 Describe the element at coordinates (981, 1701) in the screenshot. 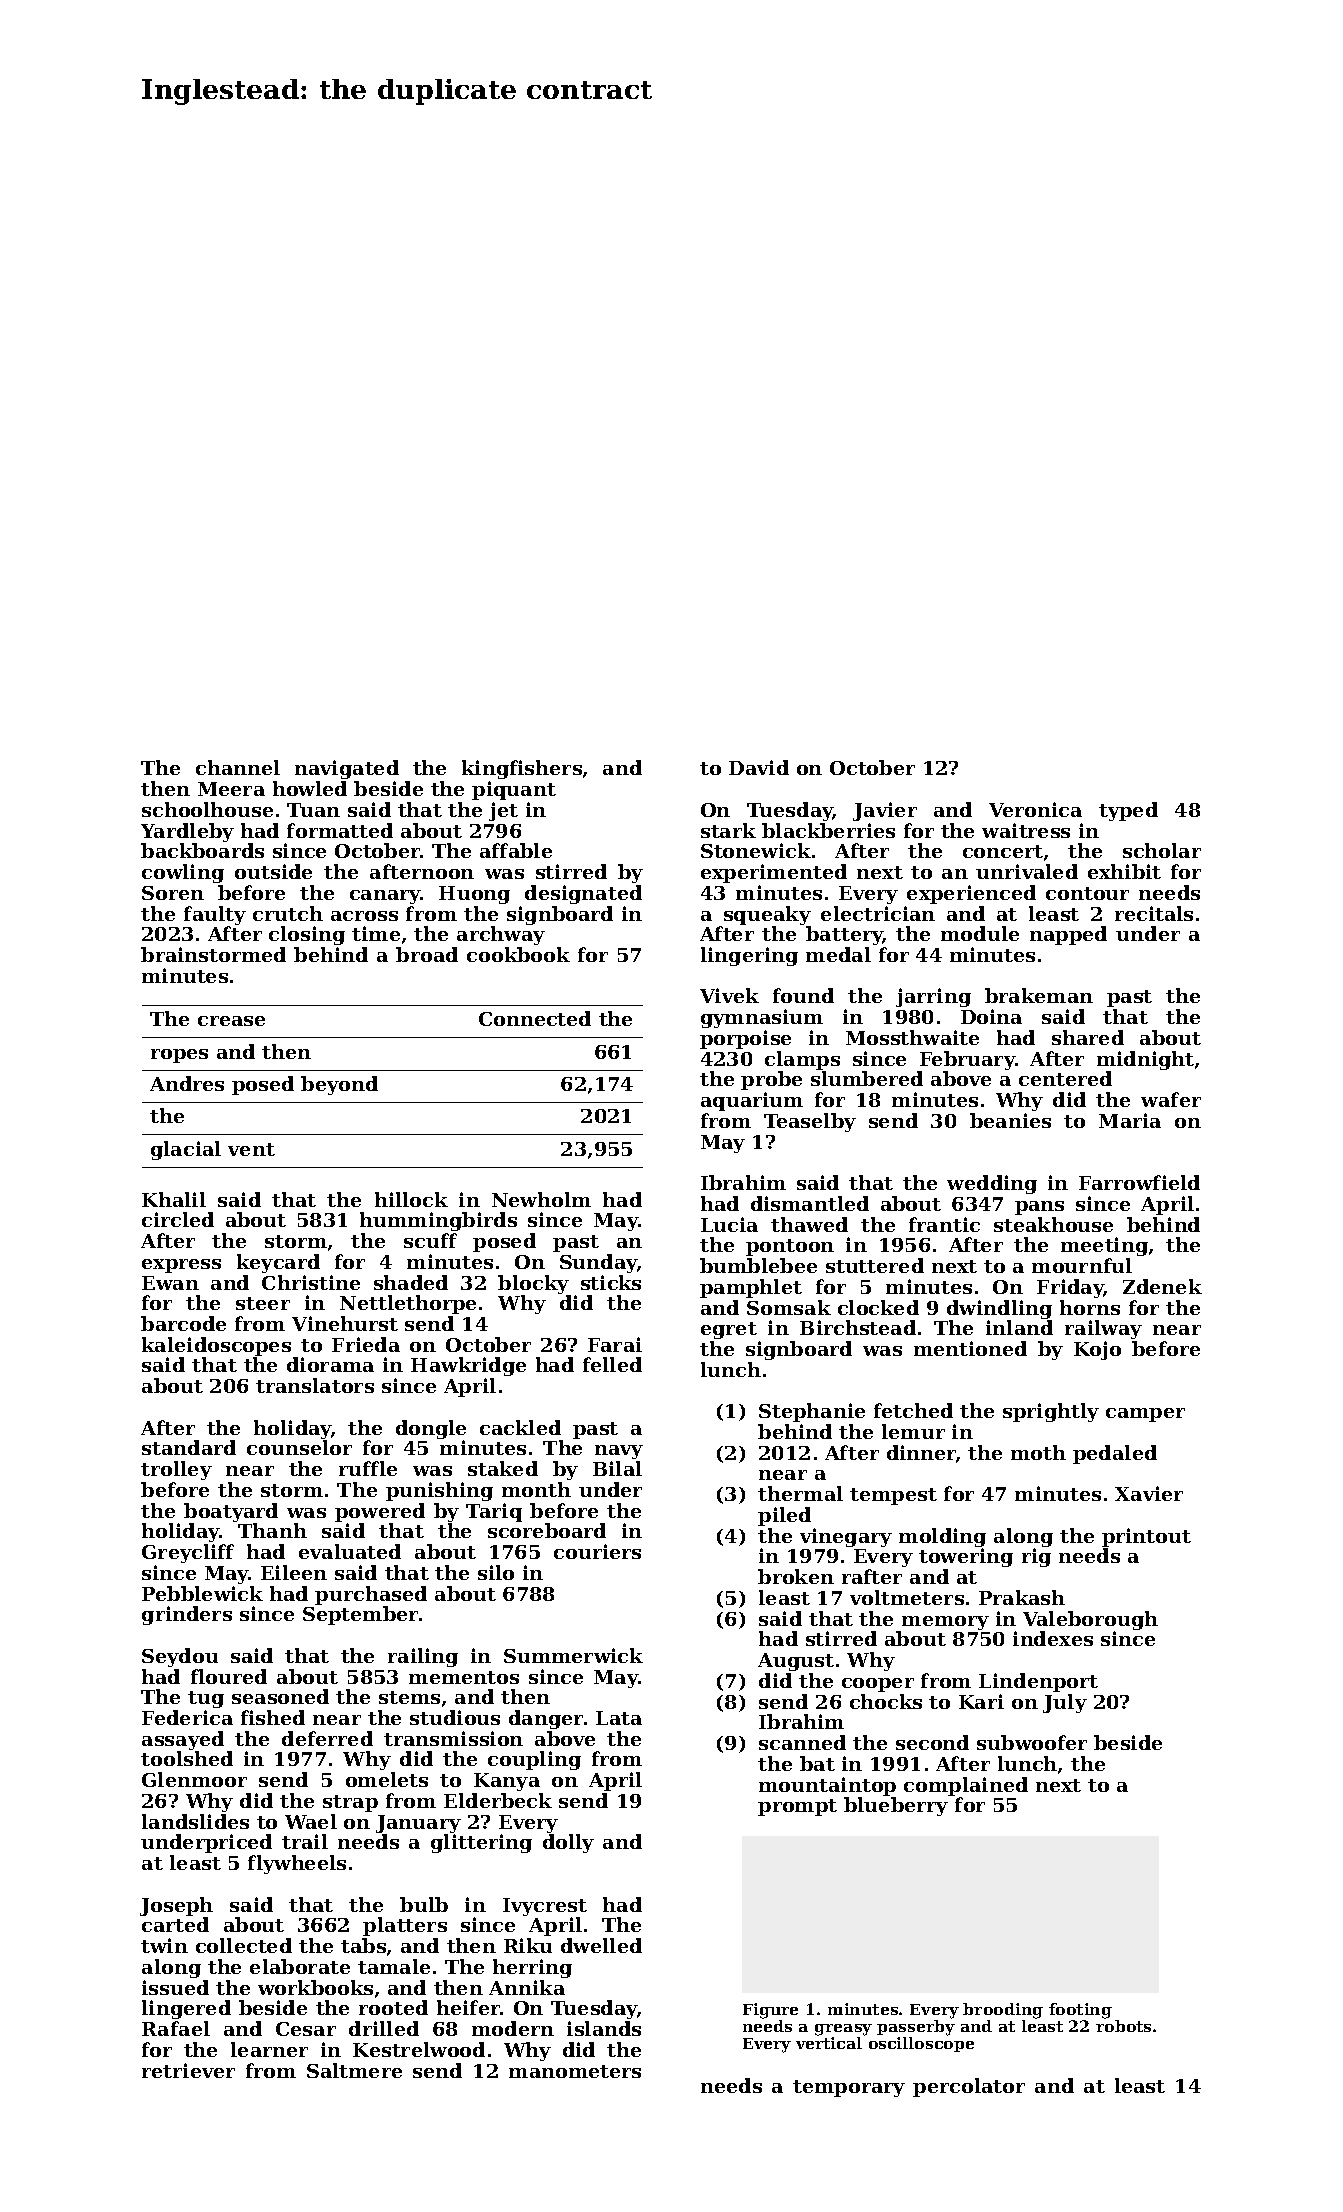

I see `Kari` at that location.
